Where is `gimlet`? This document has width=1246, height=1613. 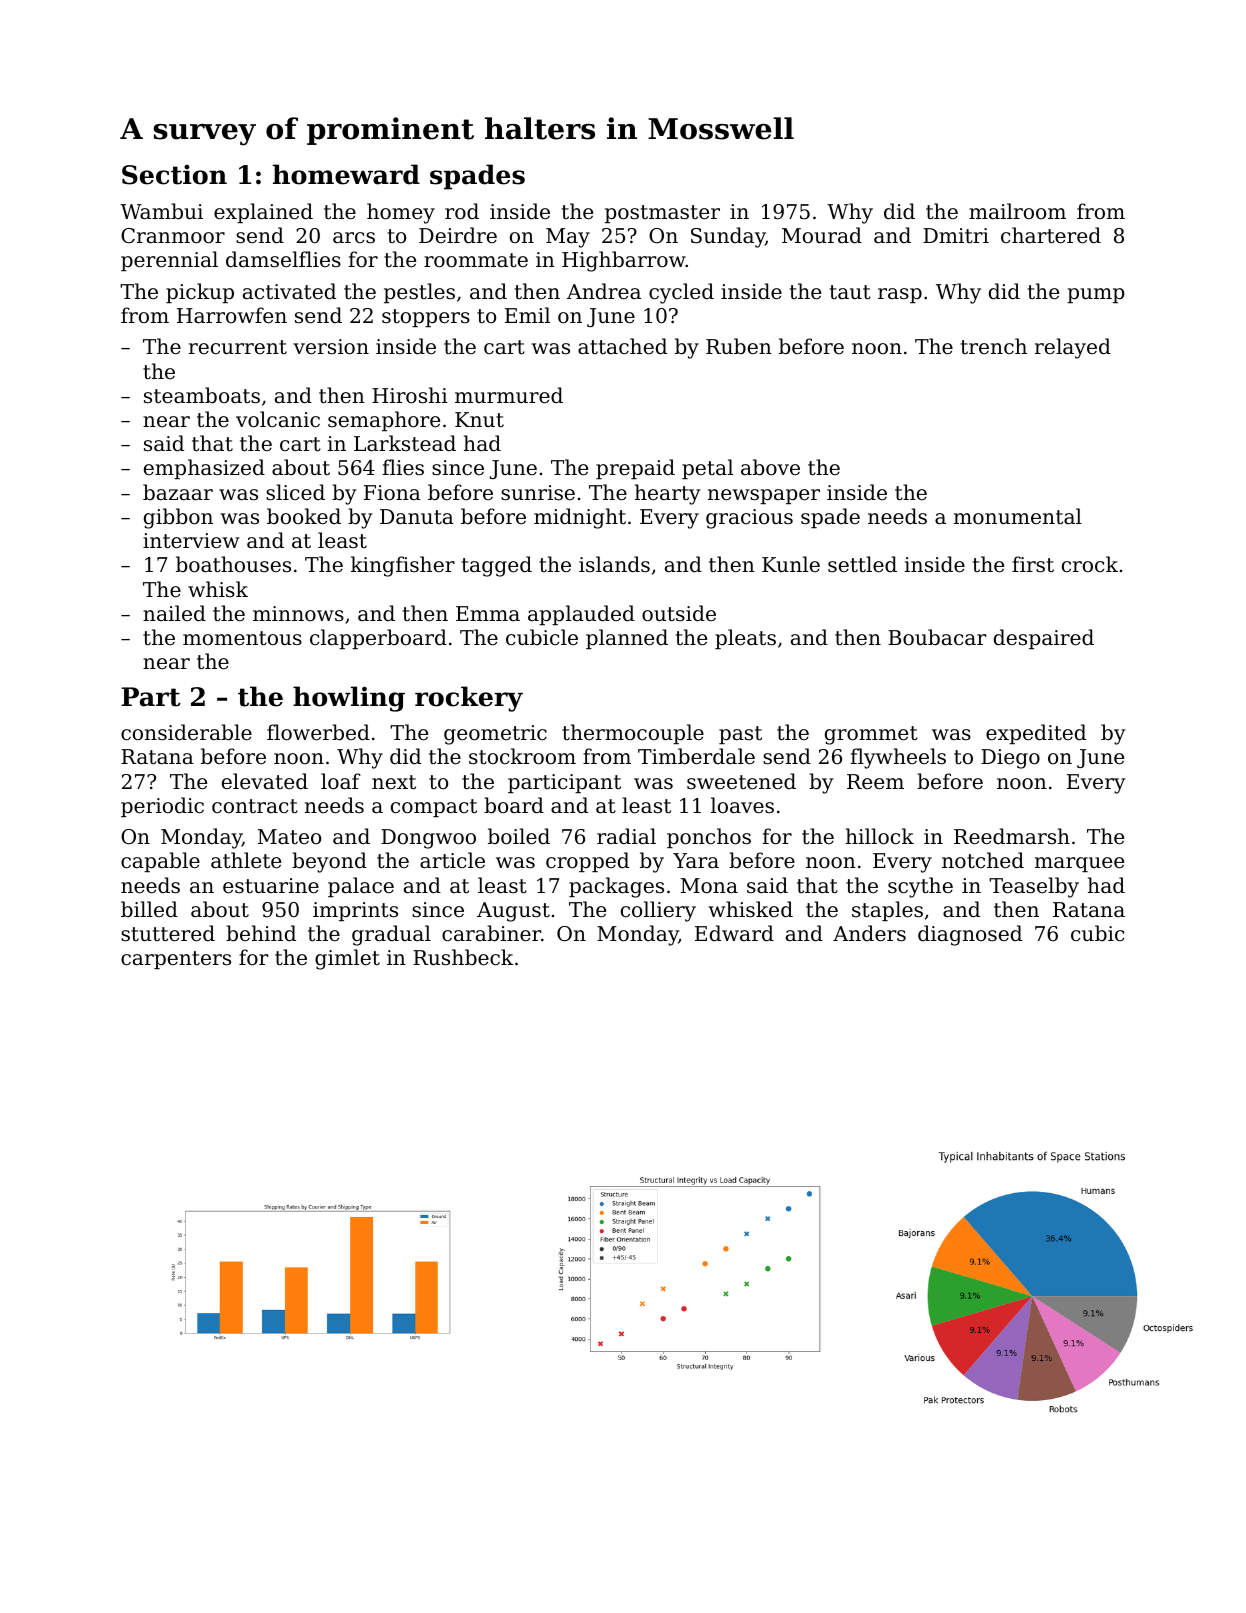 gimlet is located at coordinates (347, 959).
